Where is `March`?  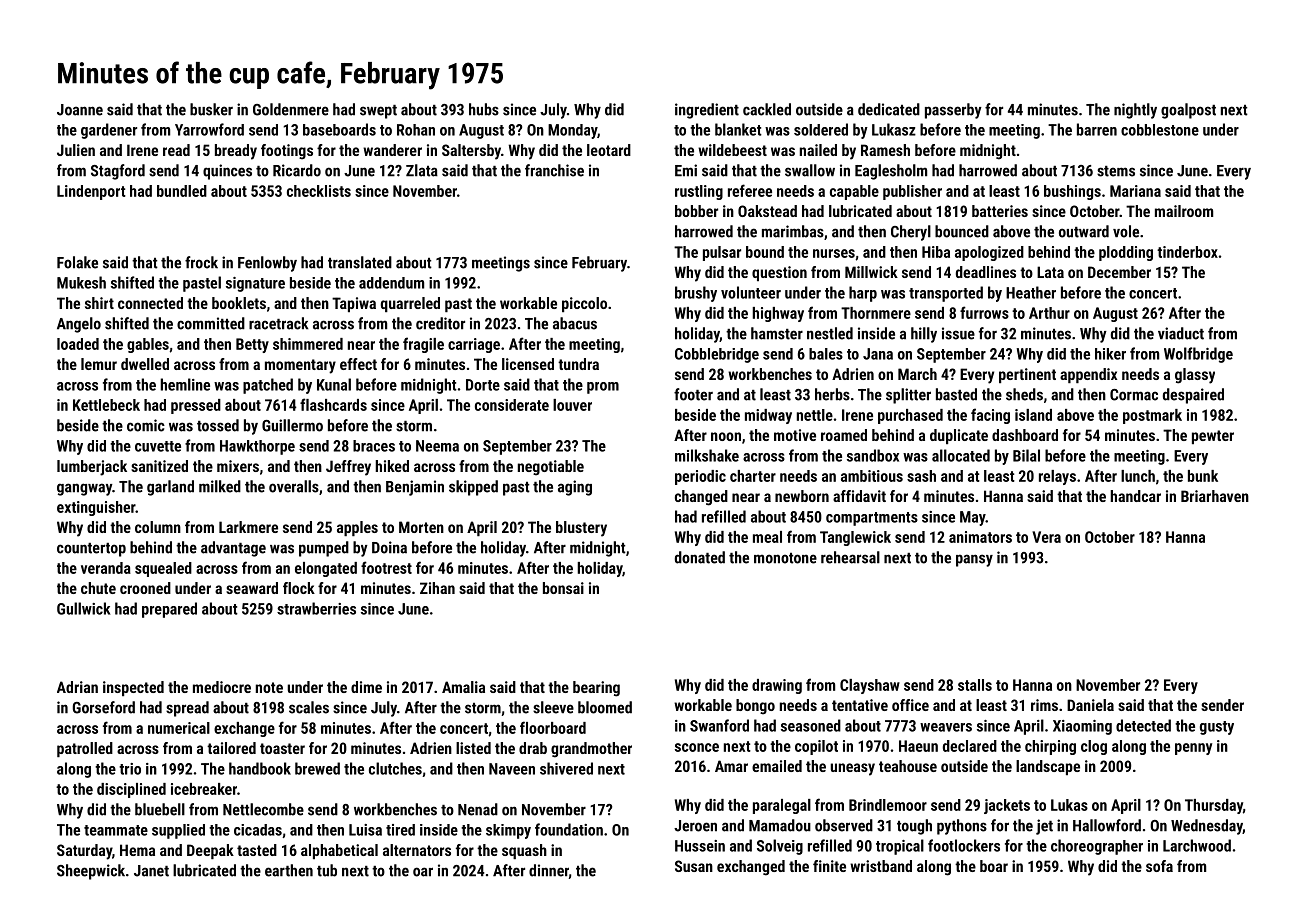
March is located at coordinates (917, 374).
